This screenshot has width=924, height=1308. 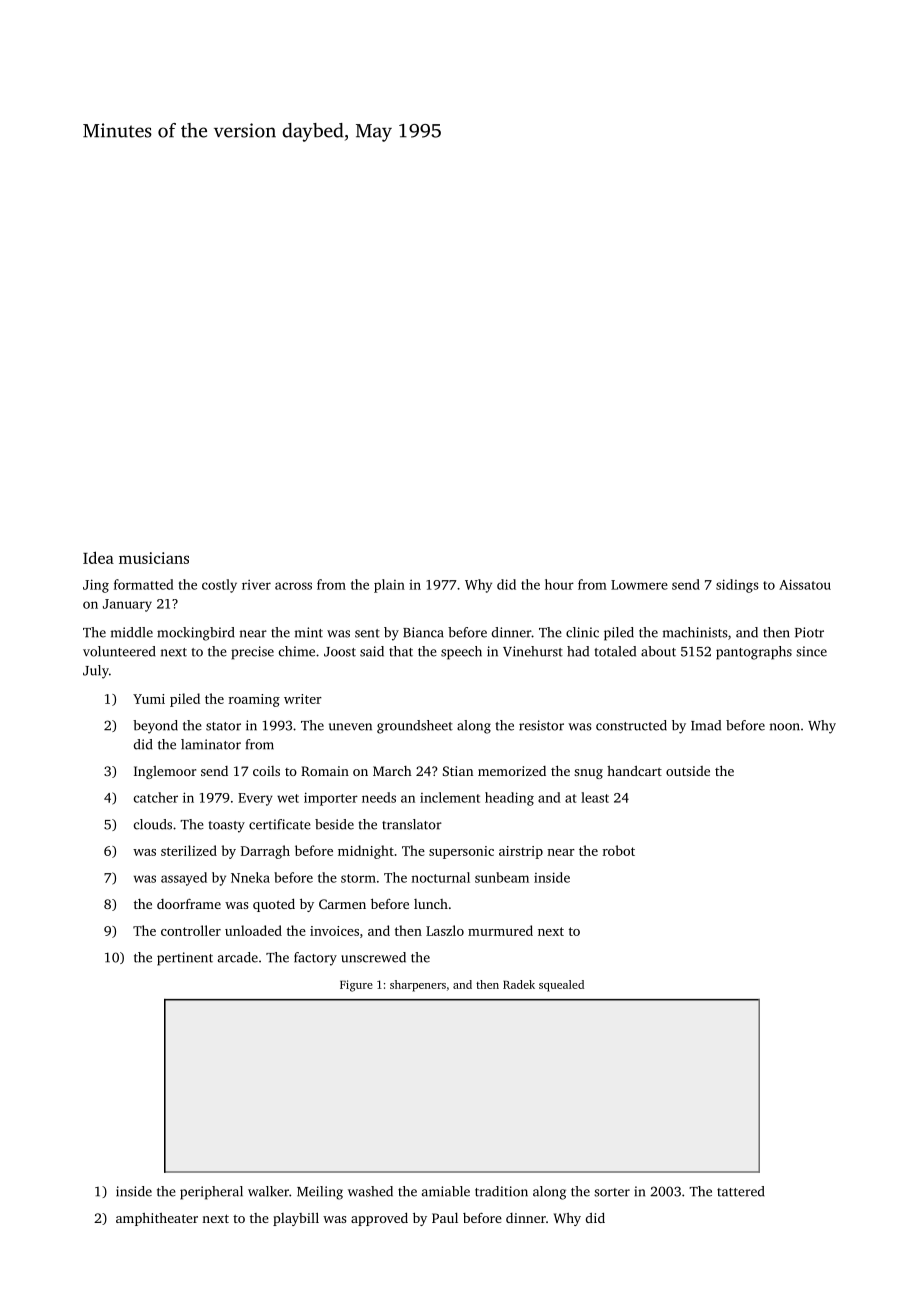 I want to click on squealed, so click(x=561, y=986).
